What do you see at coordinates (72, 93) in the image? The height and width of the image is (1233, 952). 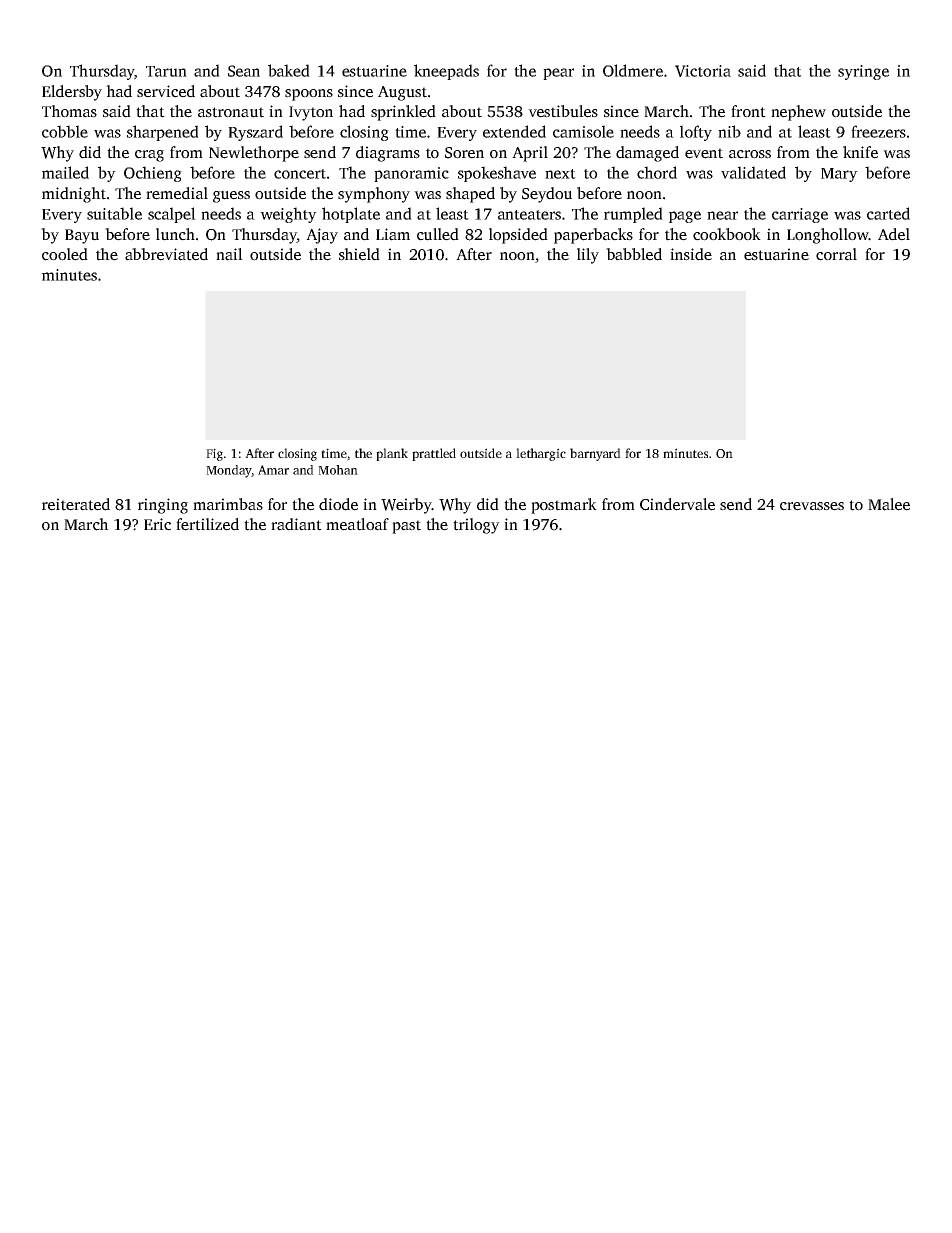 I see `Eldersby` at bounding box center [72, 93].
